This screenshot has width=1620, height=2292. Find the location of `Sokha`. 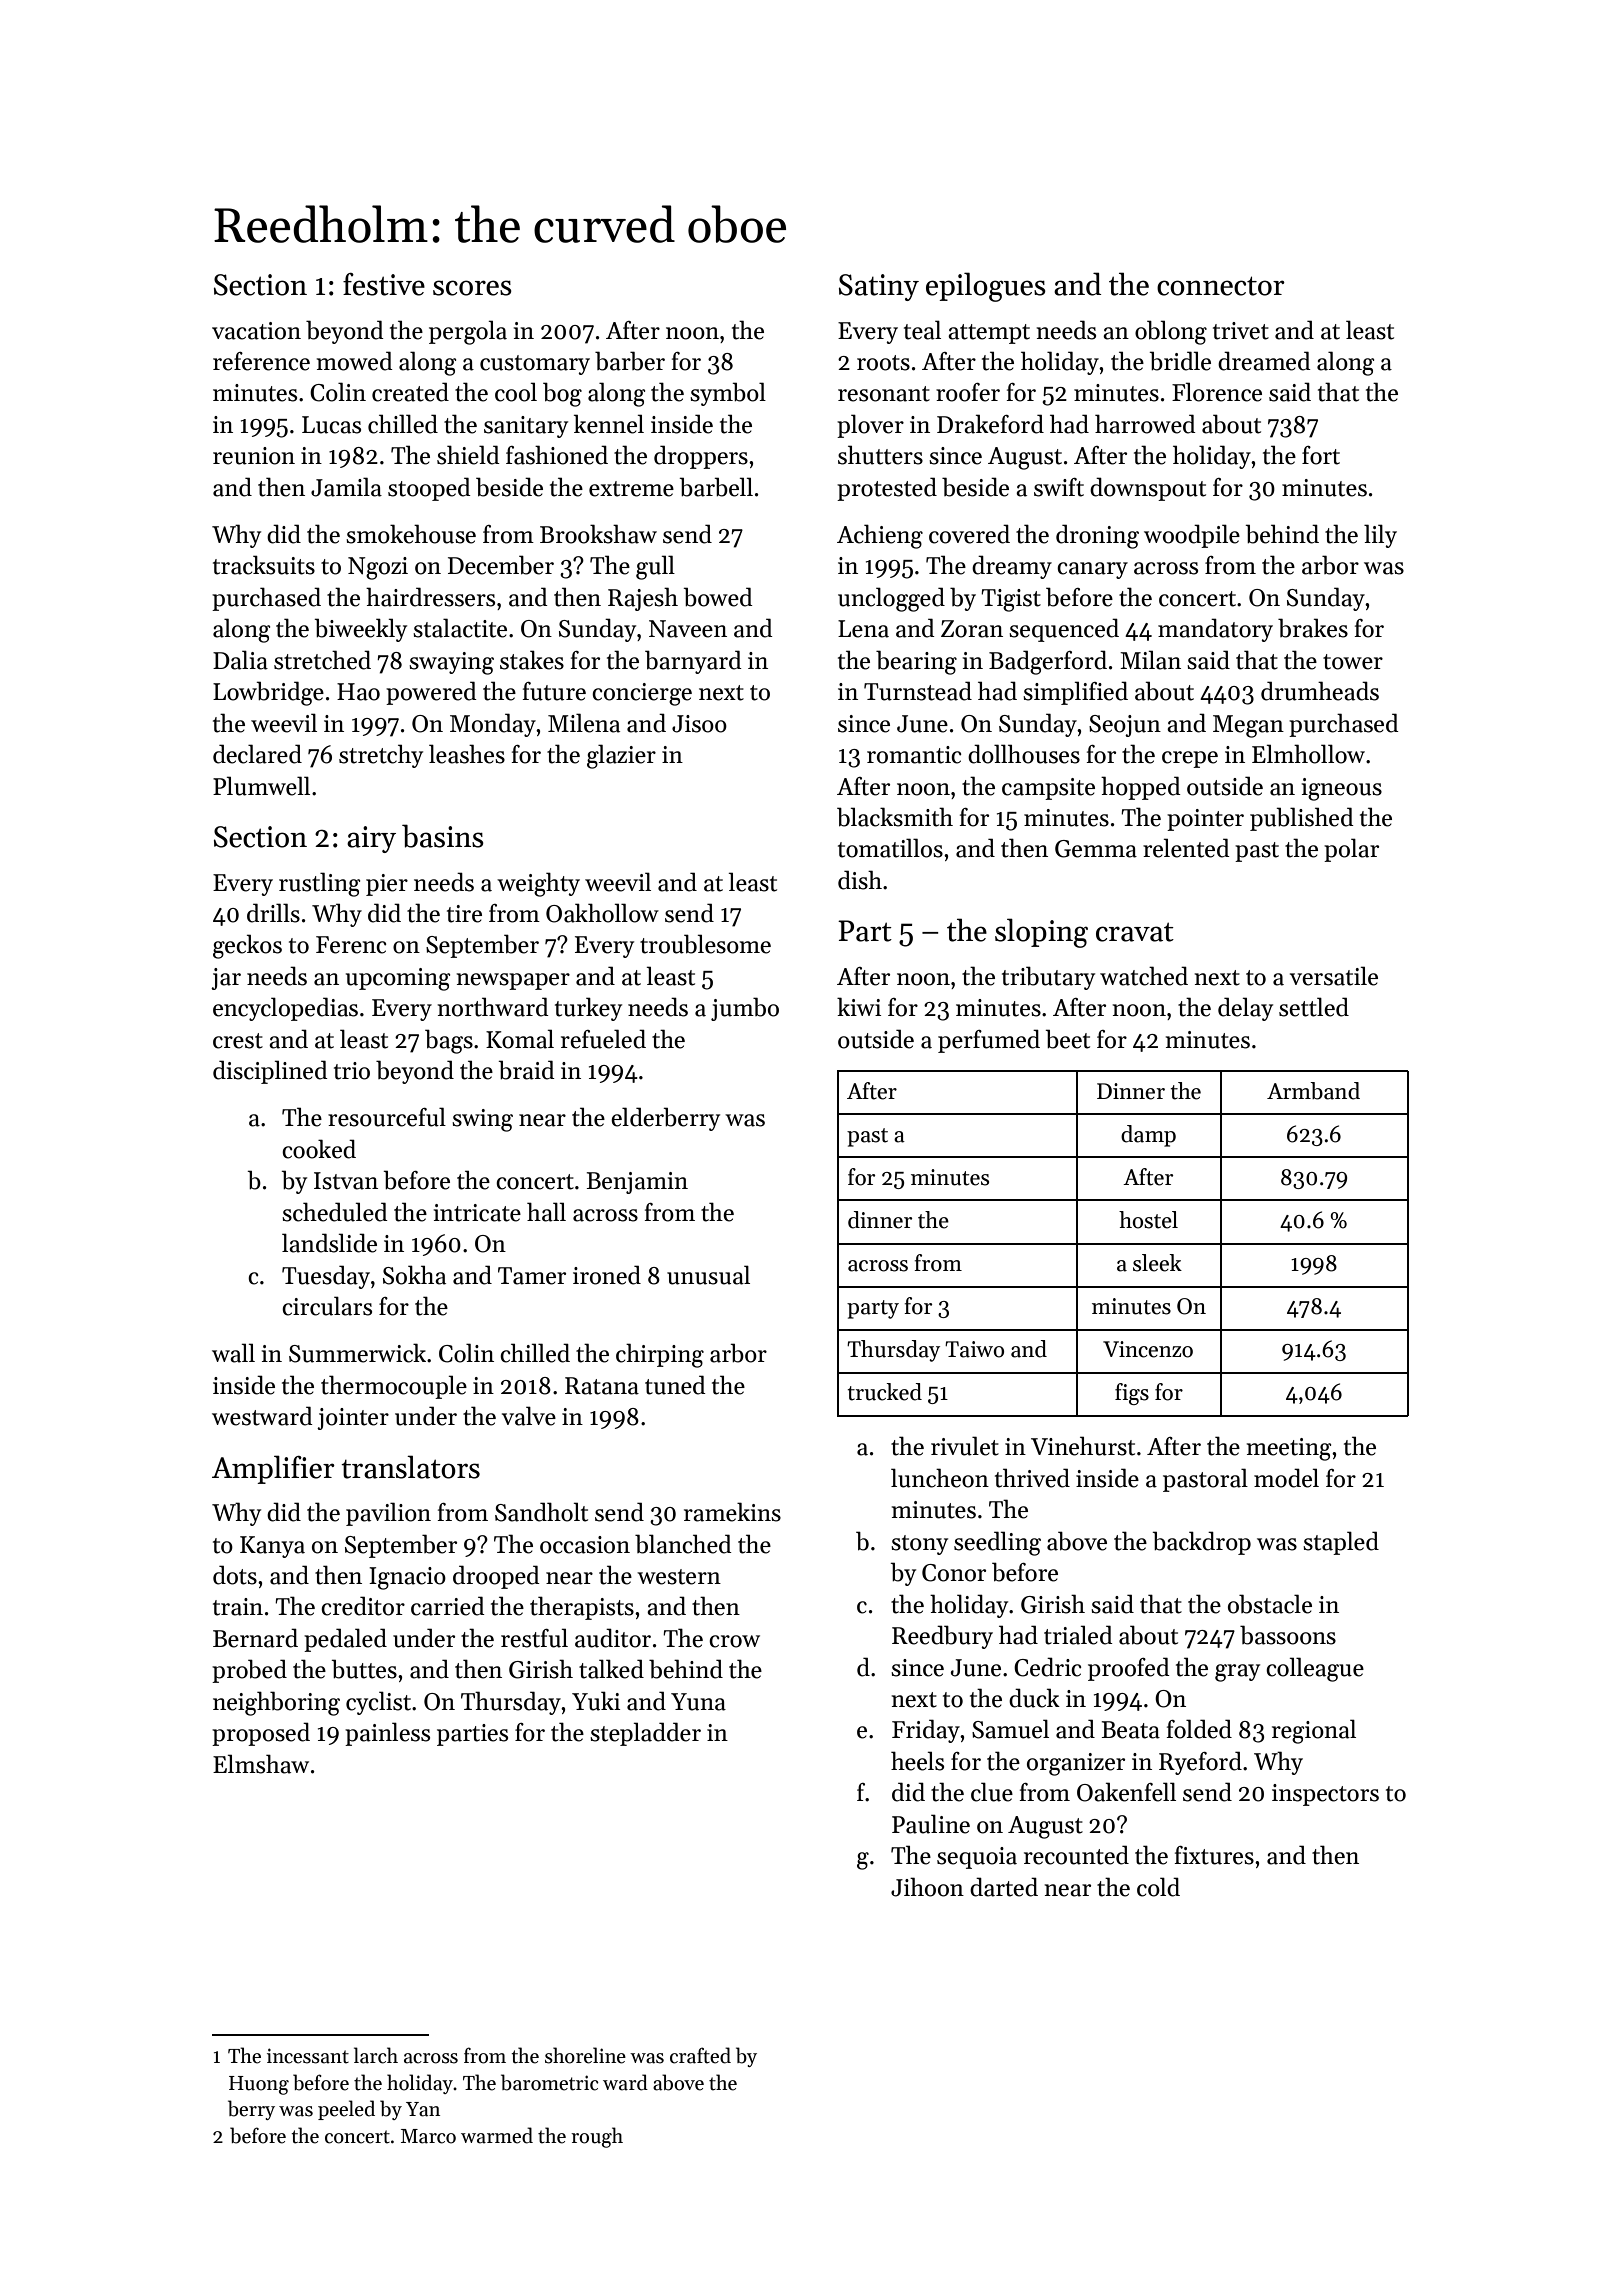

Sokha is located at coordinates (414, 1275).
